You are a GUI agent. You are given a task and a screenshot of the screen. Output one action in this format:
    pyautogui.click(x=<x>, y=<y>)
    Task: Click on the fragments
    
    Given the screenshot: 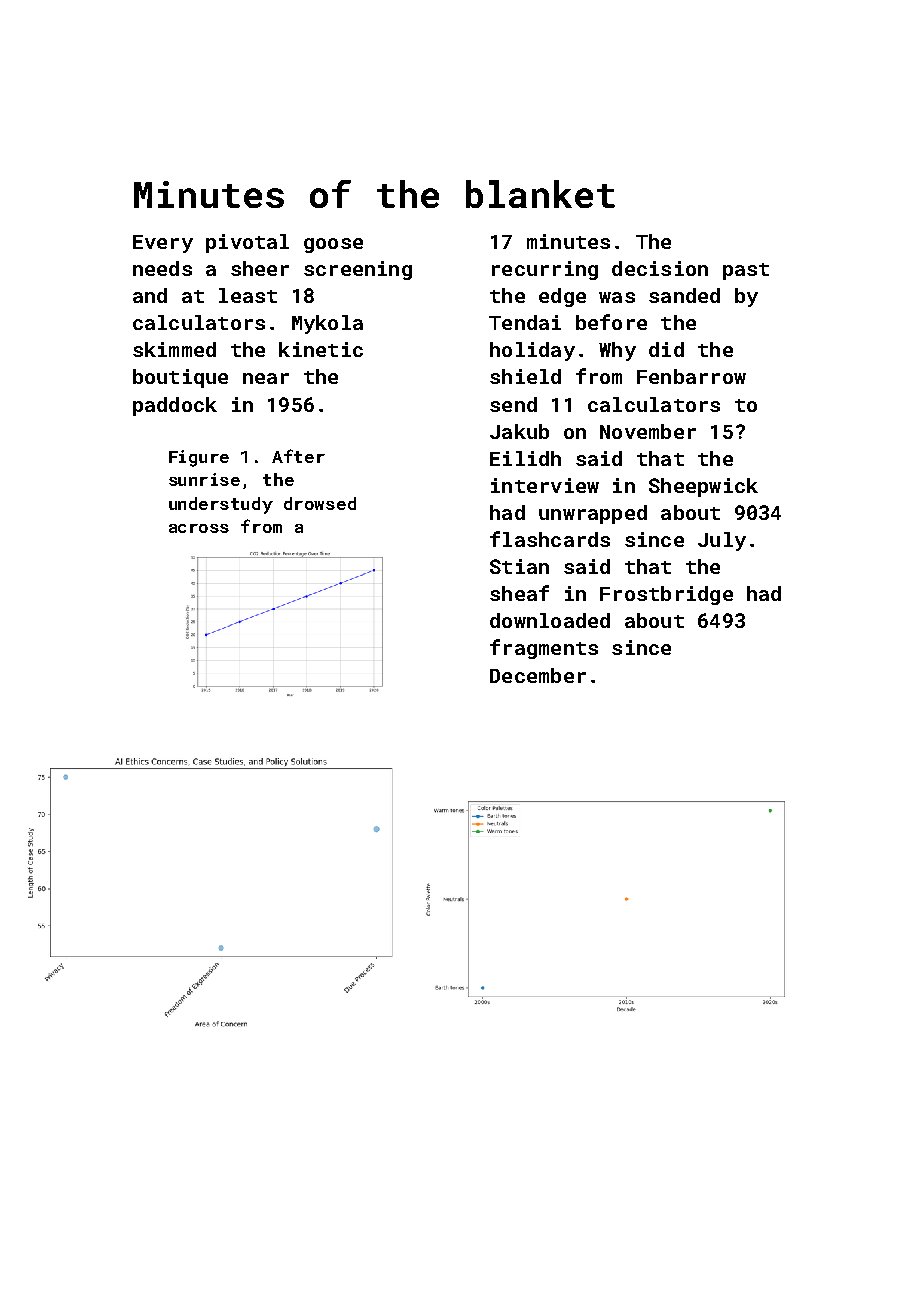 What is the action you would take?
    pyautogui.click(x=544, y=649)
